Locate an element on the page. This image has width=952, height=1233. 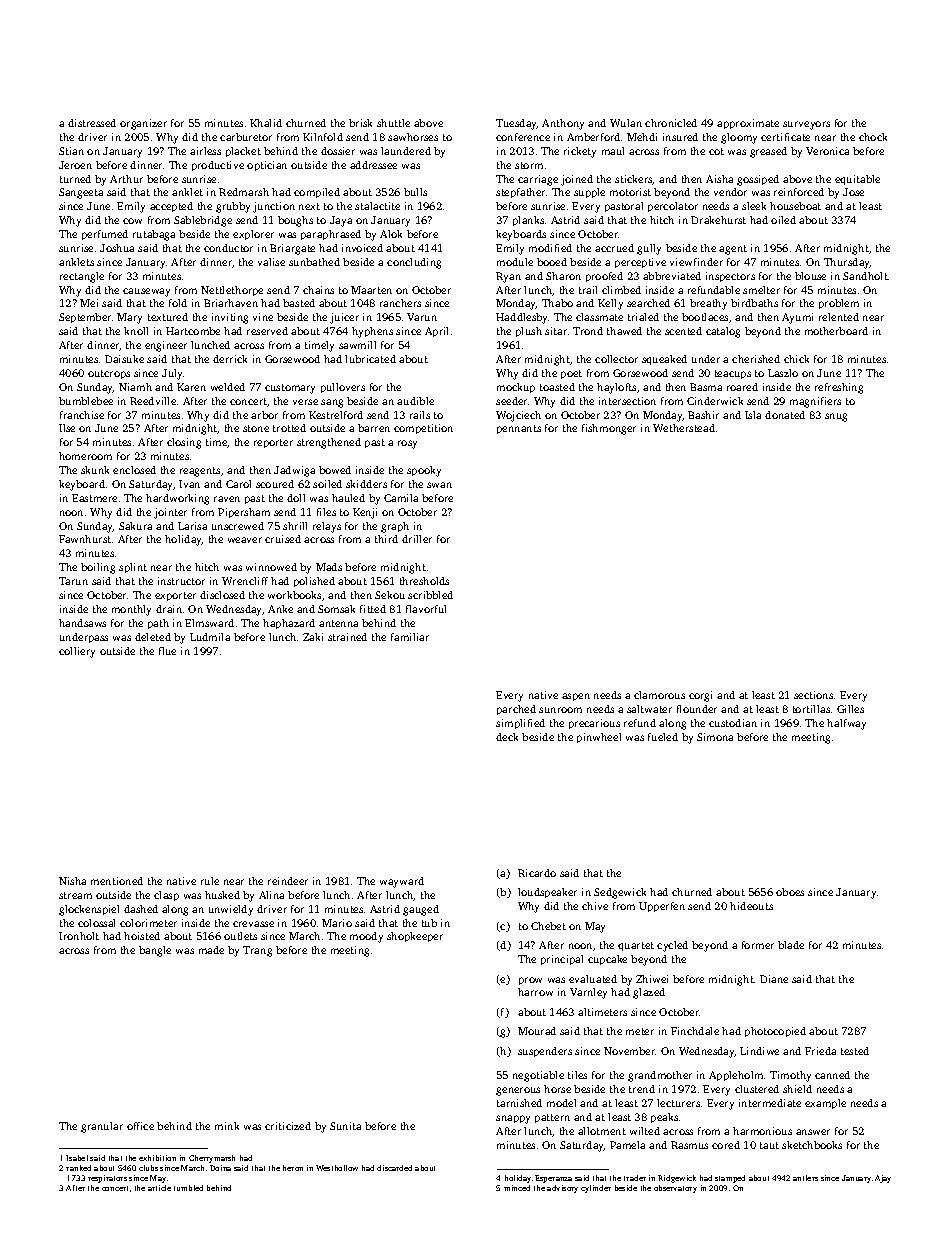
wayward is located at coordinates (402, 882).
